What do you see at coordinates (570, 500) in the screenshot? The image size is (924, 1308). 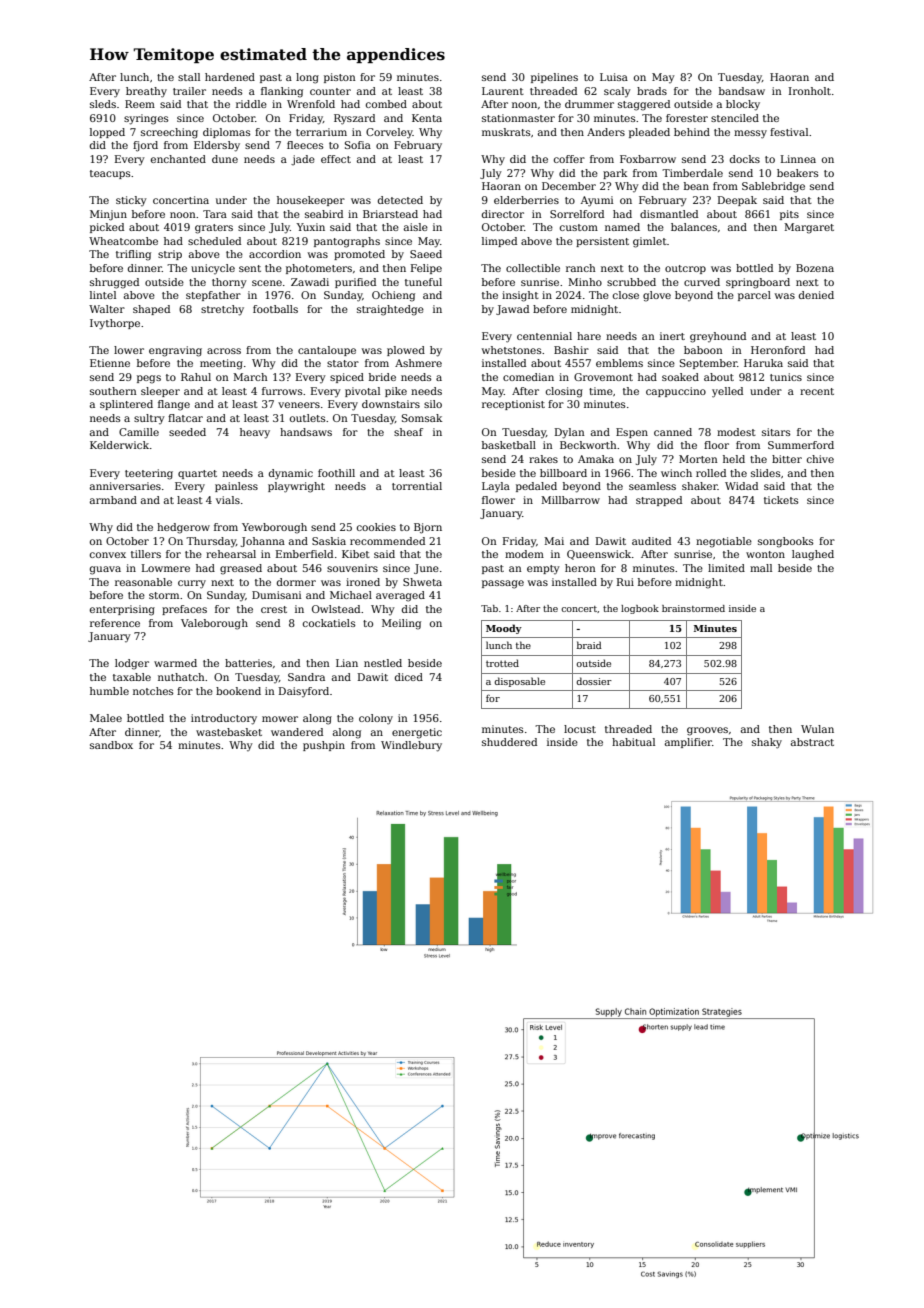 I see `Millbarrow` at bounding box center [570, 500].
